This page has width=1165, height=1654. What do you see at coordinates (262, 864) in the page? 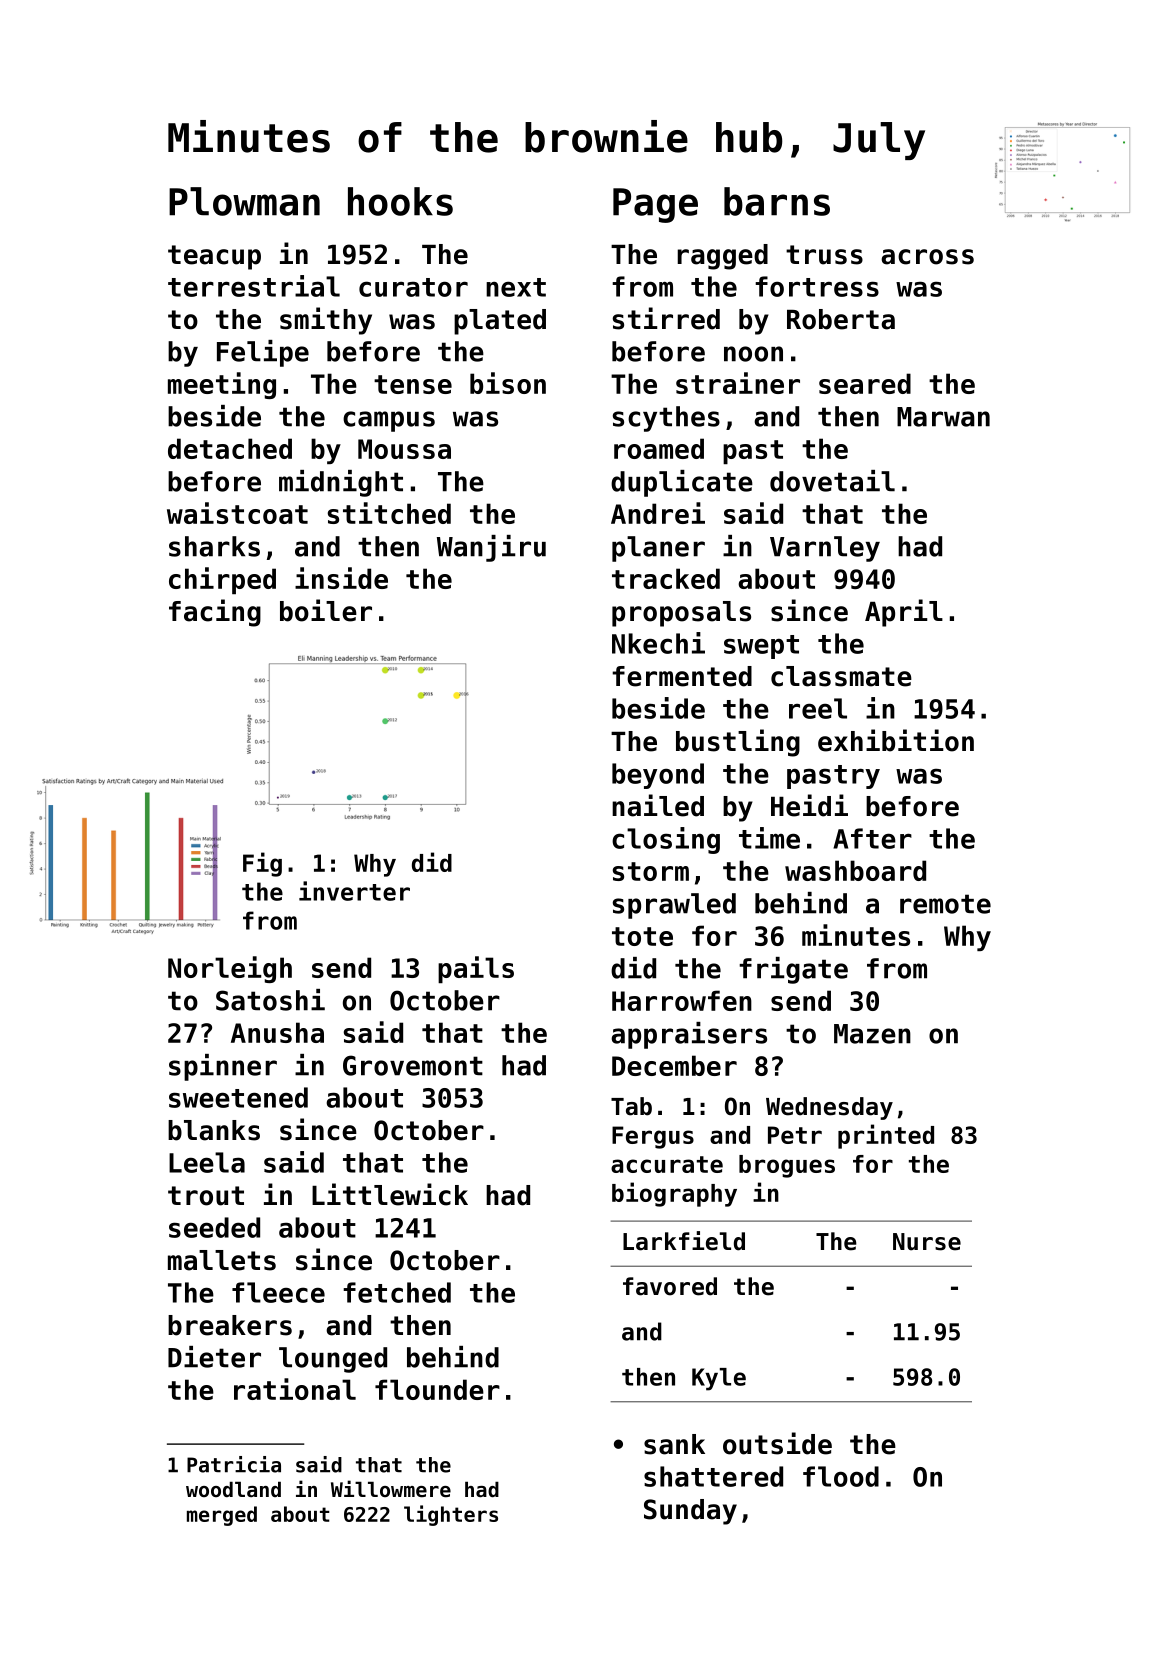
I see `Fig` at bounding box center [262, 864].
